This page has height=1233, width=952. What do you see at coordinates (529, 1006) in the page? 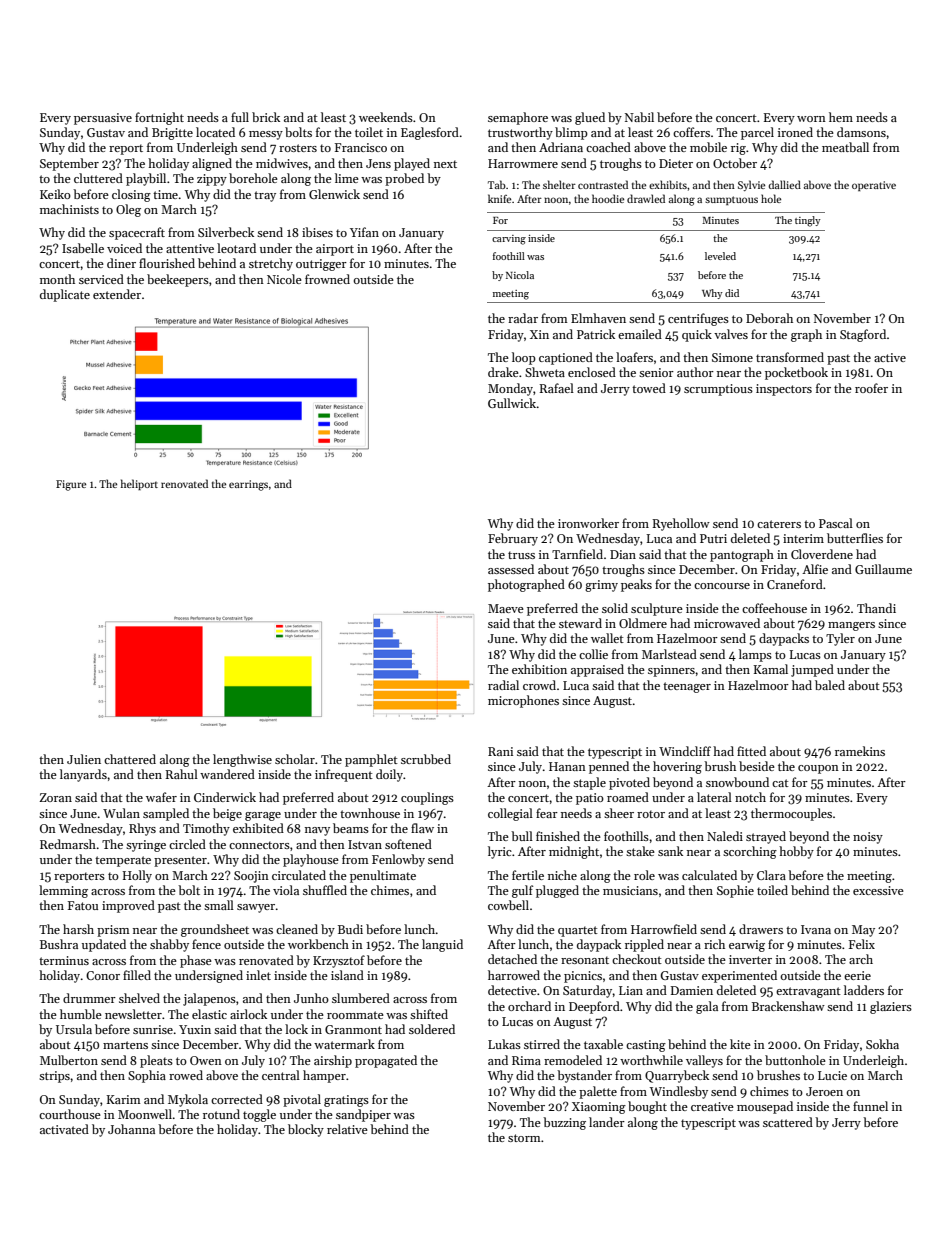
I see `orchard` at bounding box center [529, 1006].
